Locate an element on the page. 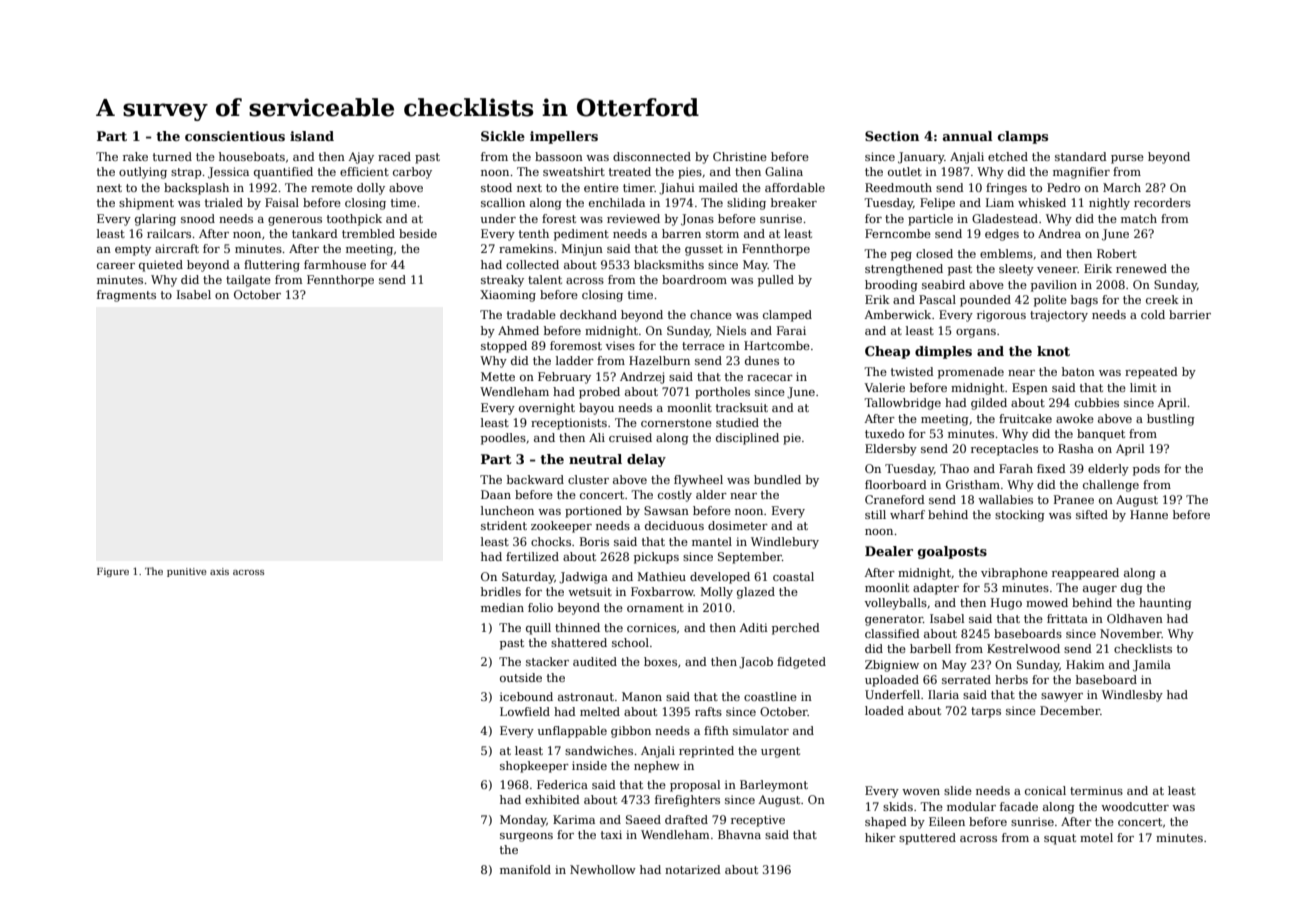  knot is located at coordinates (1053, 351).
